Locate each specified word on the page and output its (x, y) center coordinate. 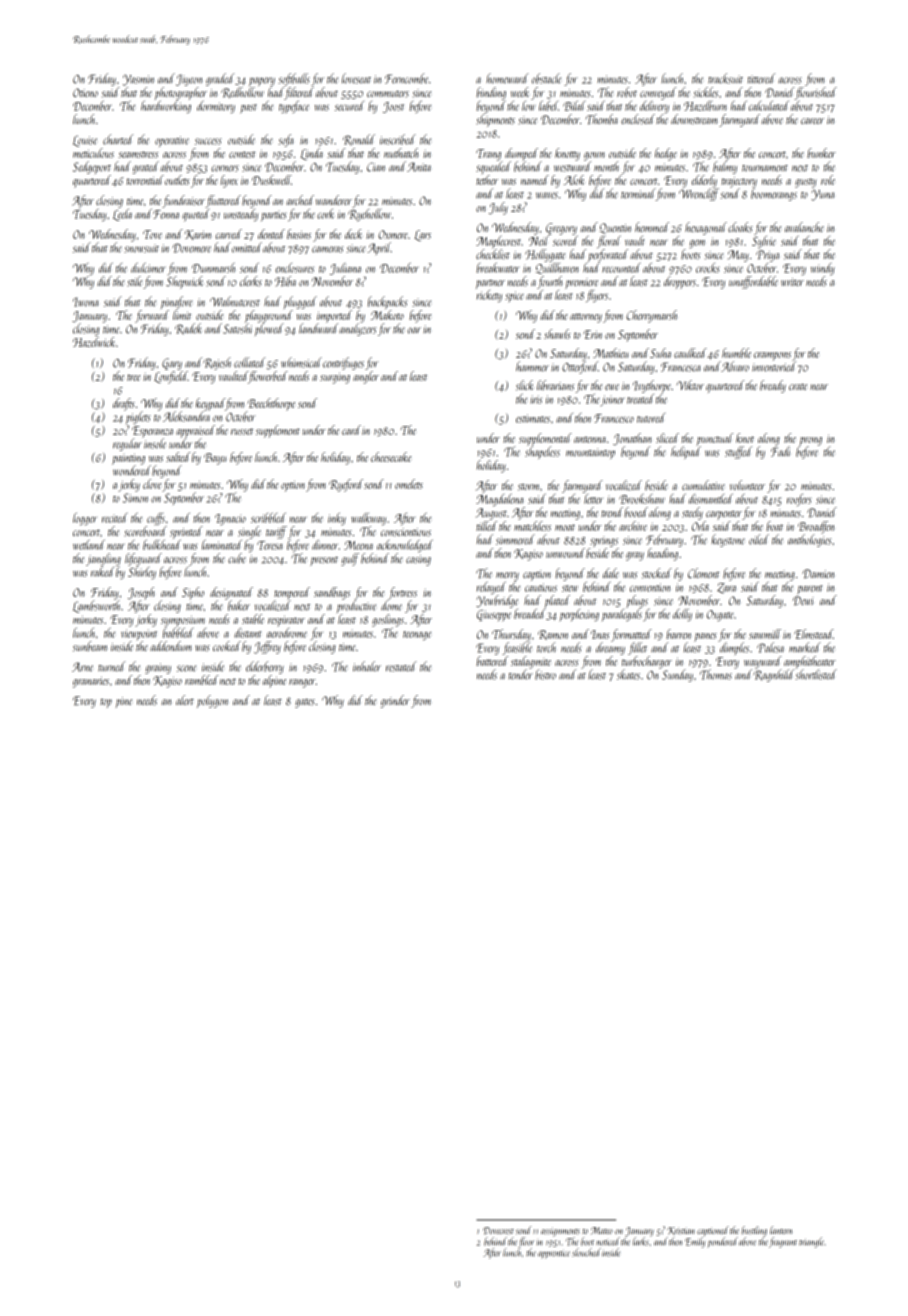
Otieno (85, 92)
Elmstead (813, 634)
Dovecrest (498, 1231)
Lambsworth (96, 606)
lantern (781, 1230)
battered (492, 661)
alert (185, 700)
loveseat (356, 78)
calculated (769, 106)
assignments (560, 1232)
